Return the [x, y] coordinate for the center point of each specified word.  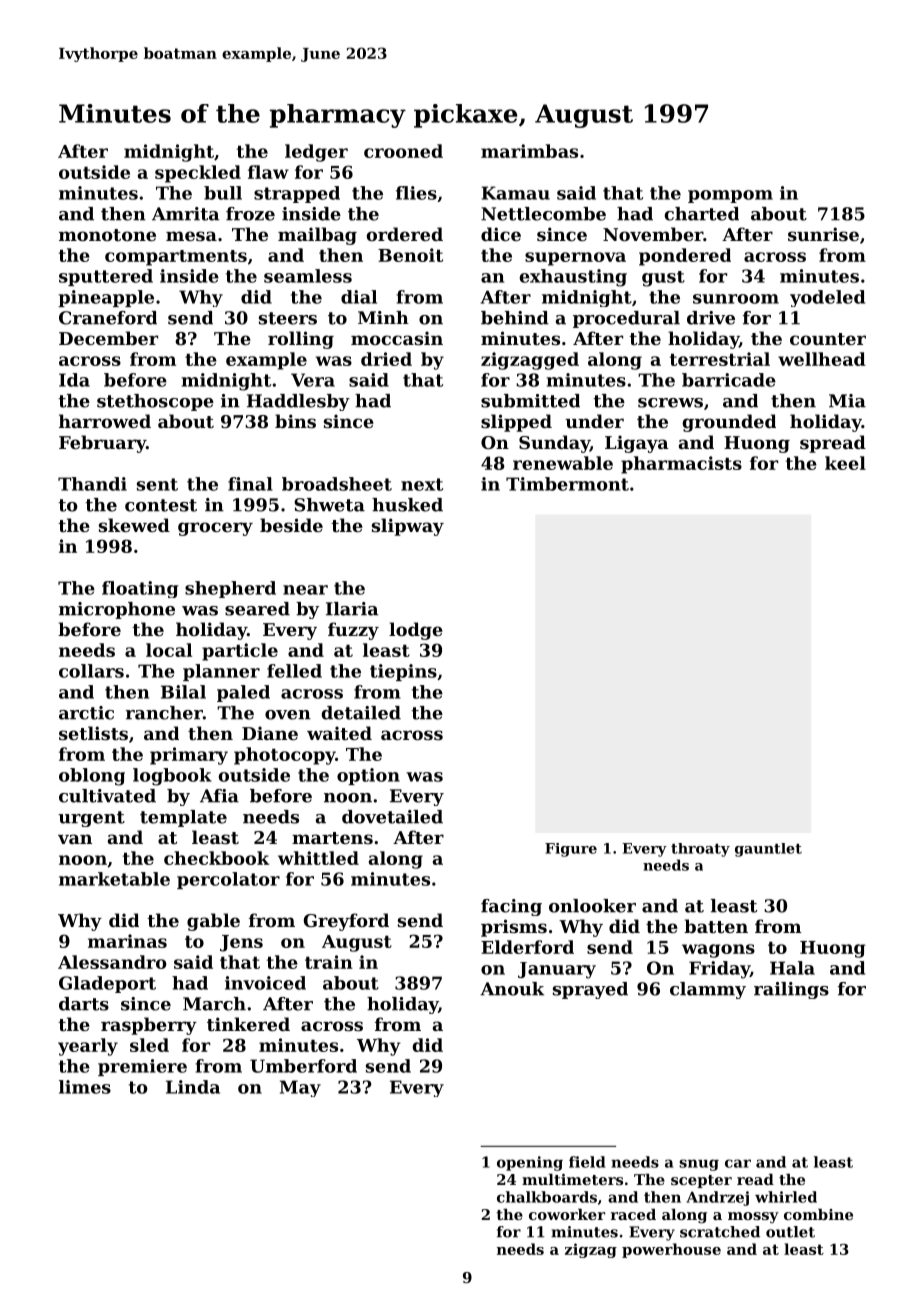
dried [386, 359]
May [300, 1088]
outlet [790, 1232]
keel [845, 463]
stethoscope [155, 402]
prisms [514, 928]
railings [791, 990]
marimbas [529, 151]
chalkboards [547, 1197]
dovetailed [392, 817]
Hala [792, 968]
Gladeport [107, 984]
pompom [730, 196]
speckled [198, 174]
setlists [93, 733]
